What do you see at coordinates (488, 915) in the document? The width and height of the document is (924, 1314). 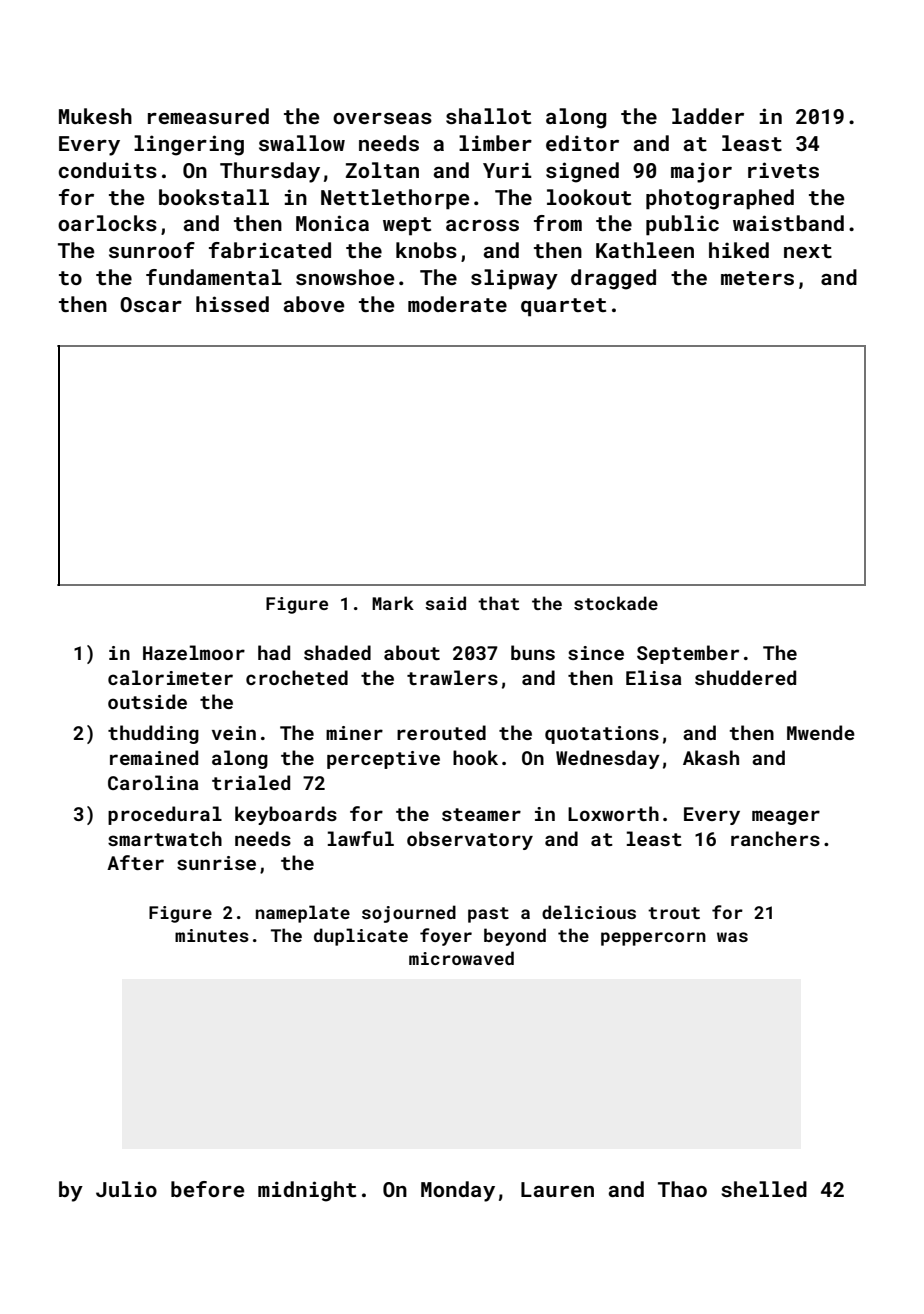 I see `past` at bounding box center [488, 915].
